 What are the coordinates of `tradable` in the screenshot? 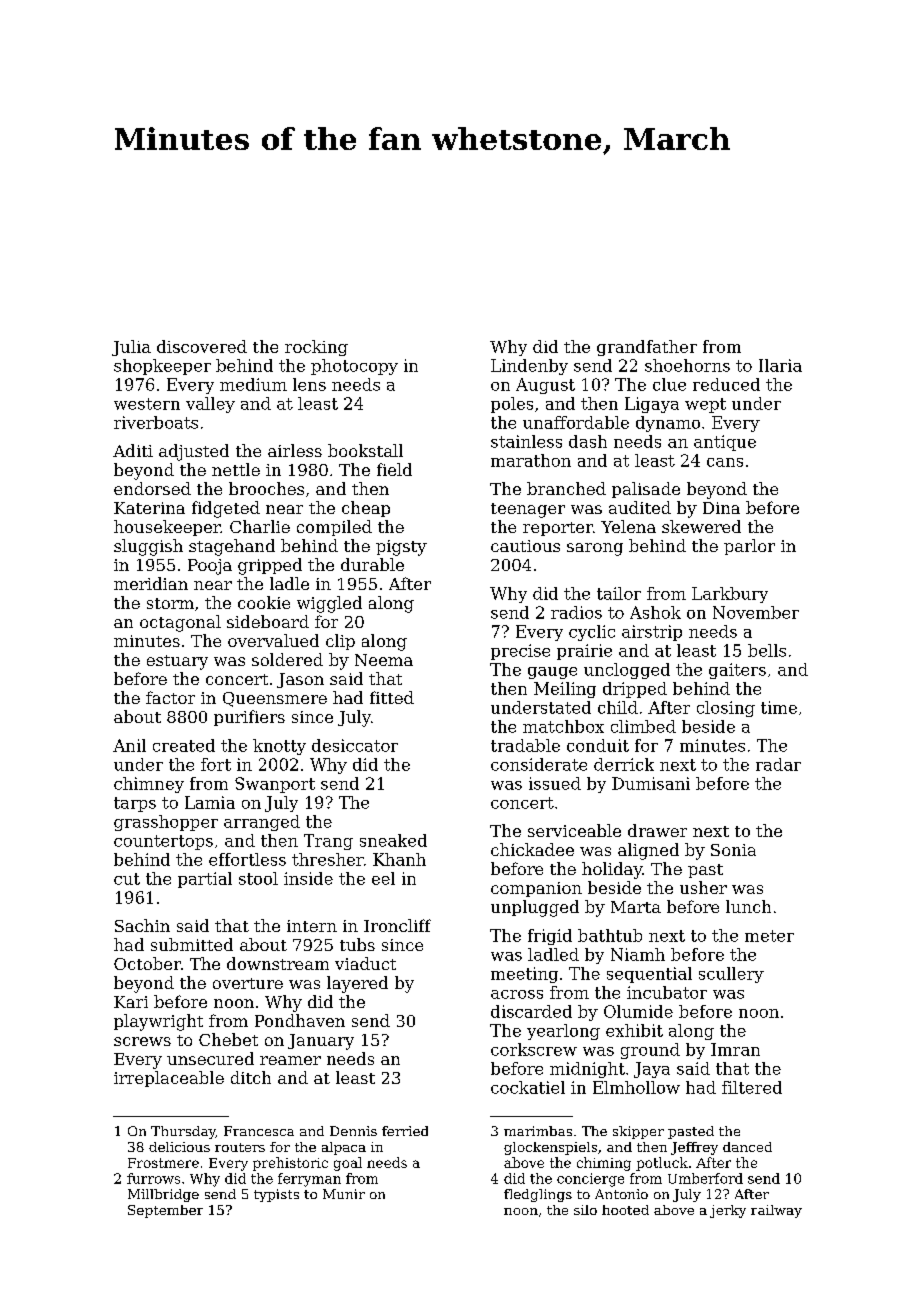 It's located at (525, 745).
